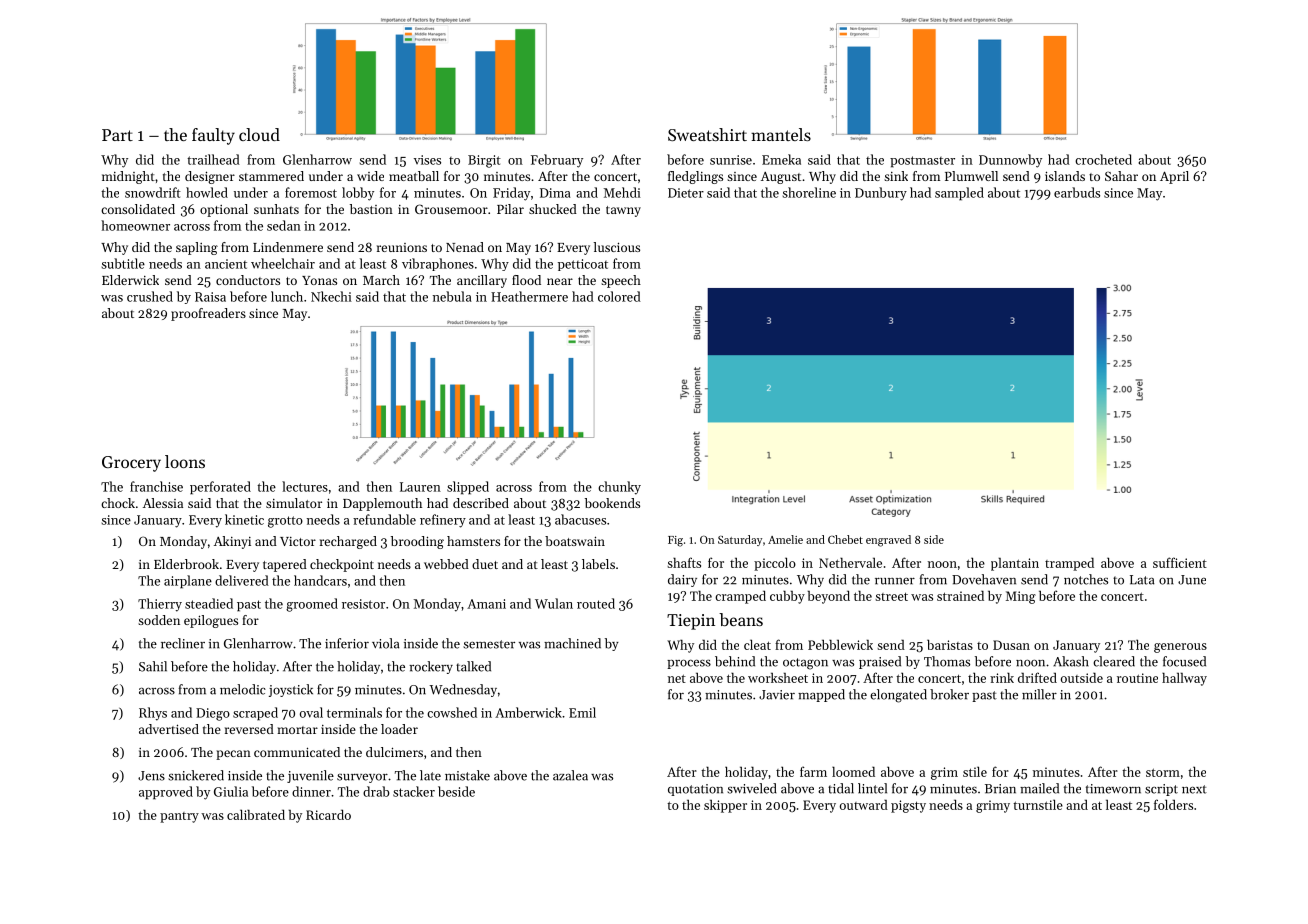  I want to click on proofreaders, so click(208, 314).
